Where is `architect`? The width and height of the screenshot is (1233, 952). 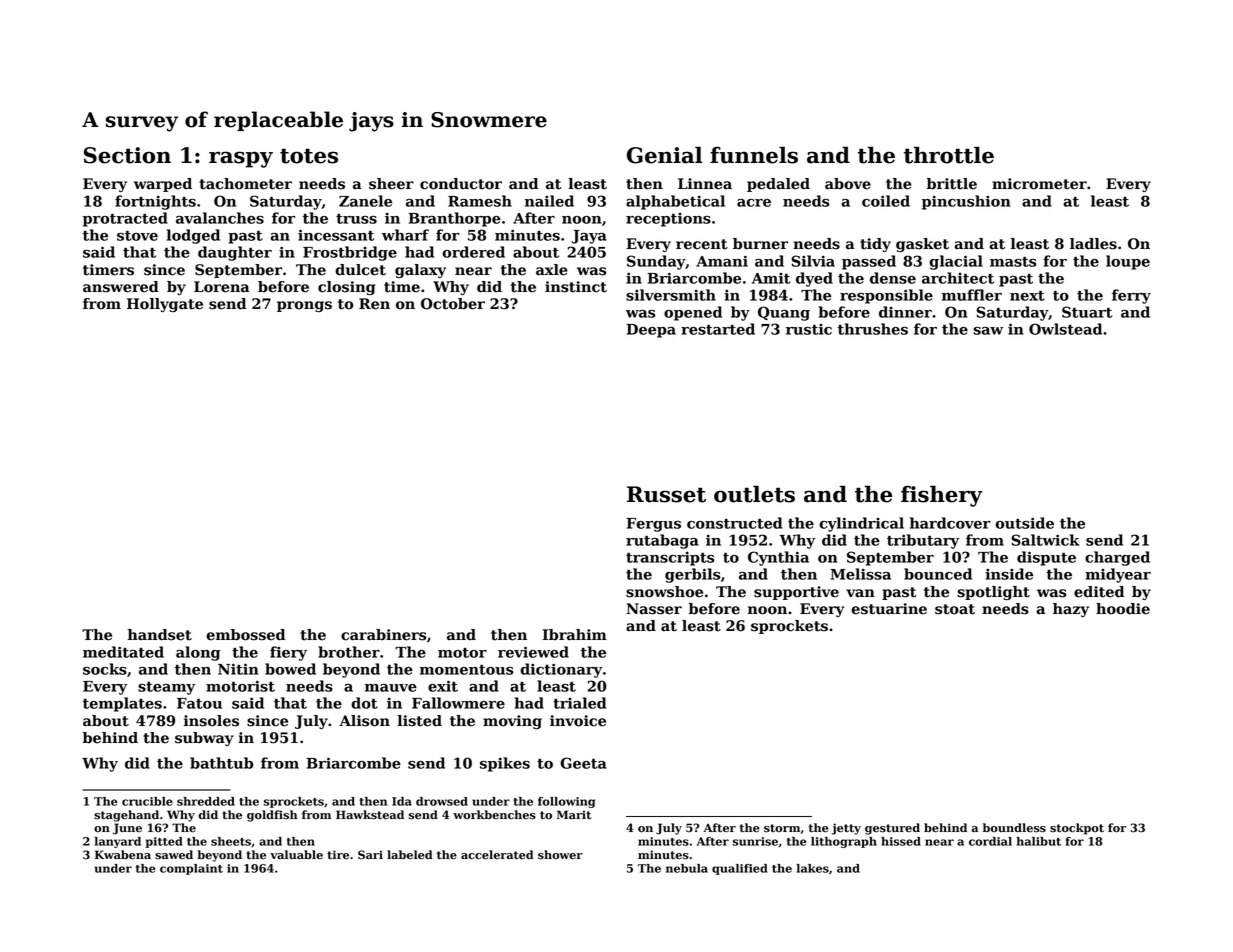 architect is located at coordinates (958, 278).
